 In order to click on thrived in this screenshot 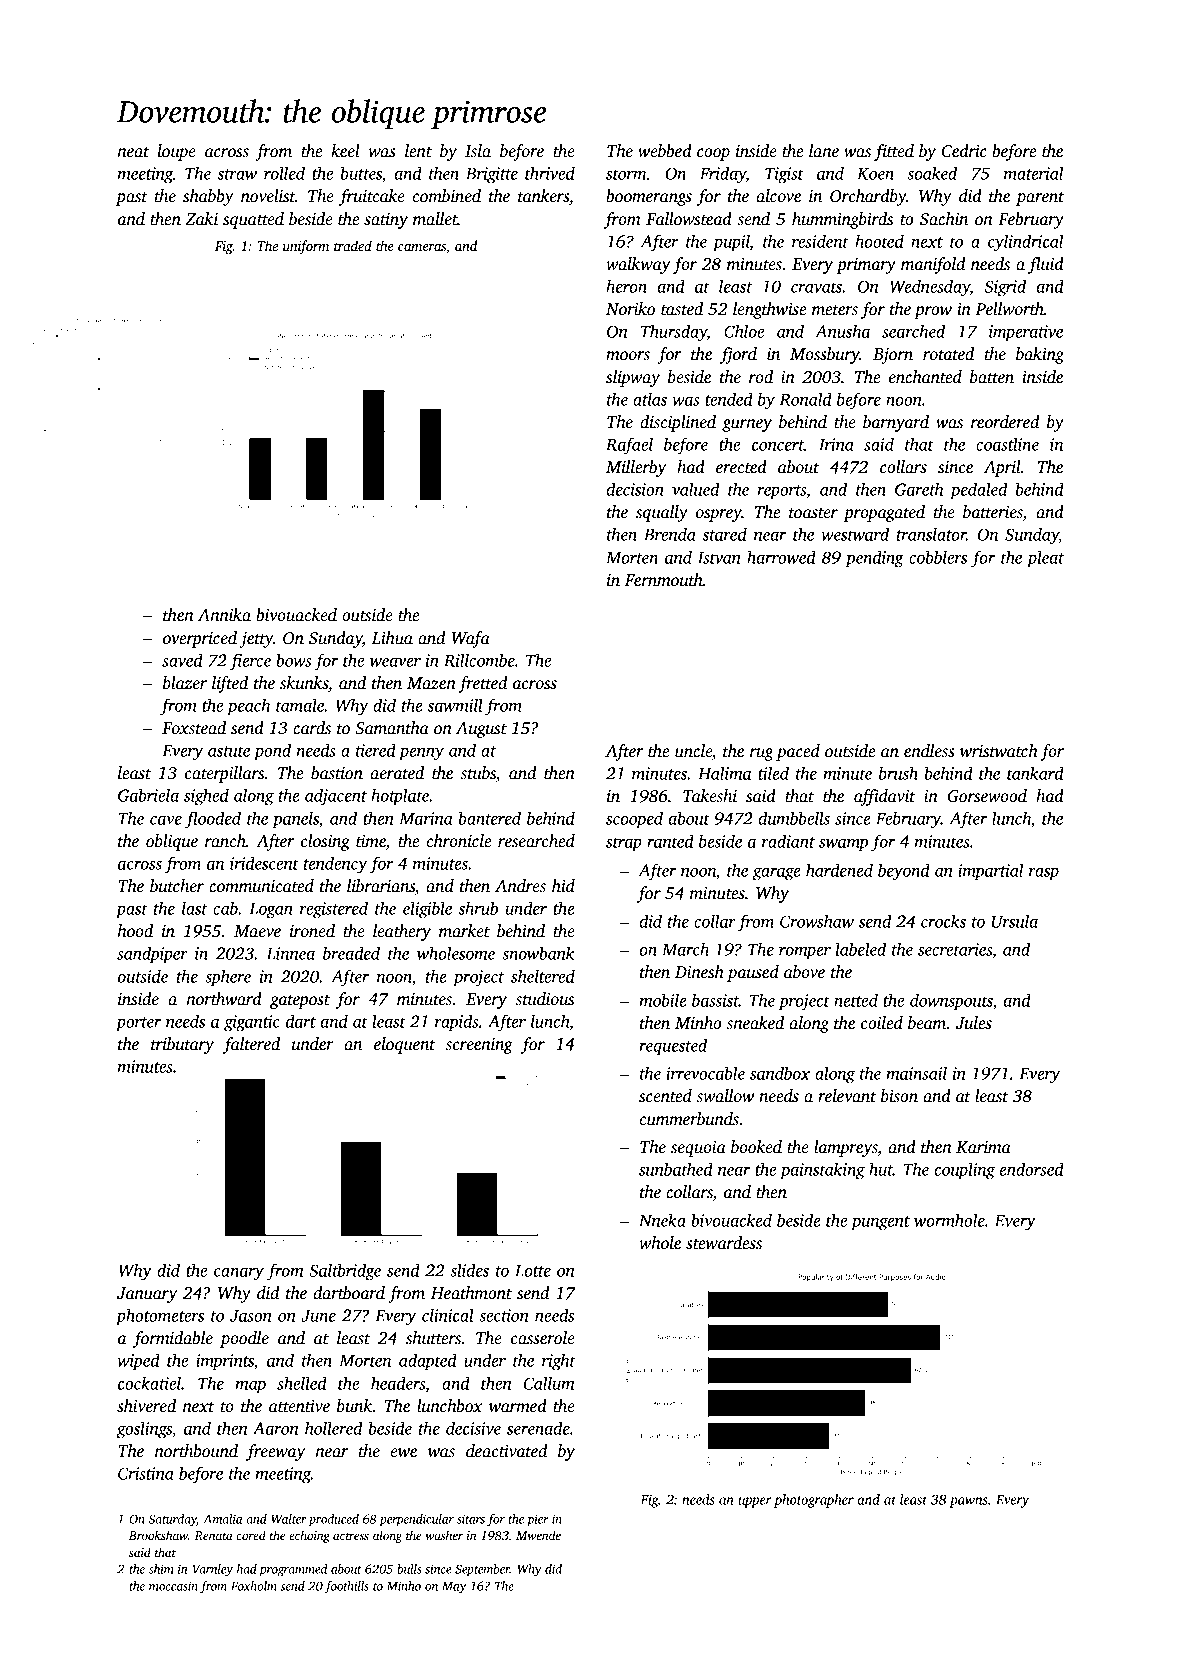, I will do `click(550, 173)`.
